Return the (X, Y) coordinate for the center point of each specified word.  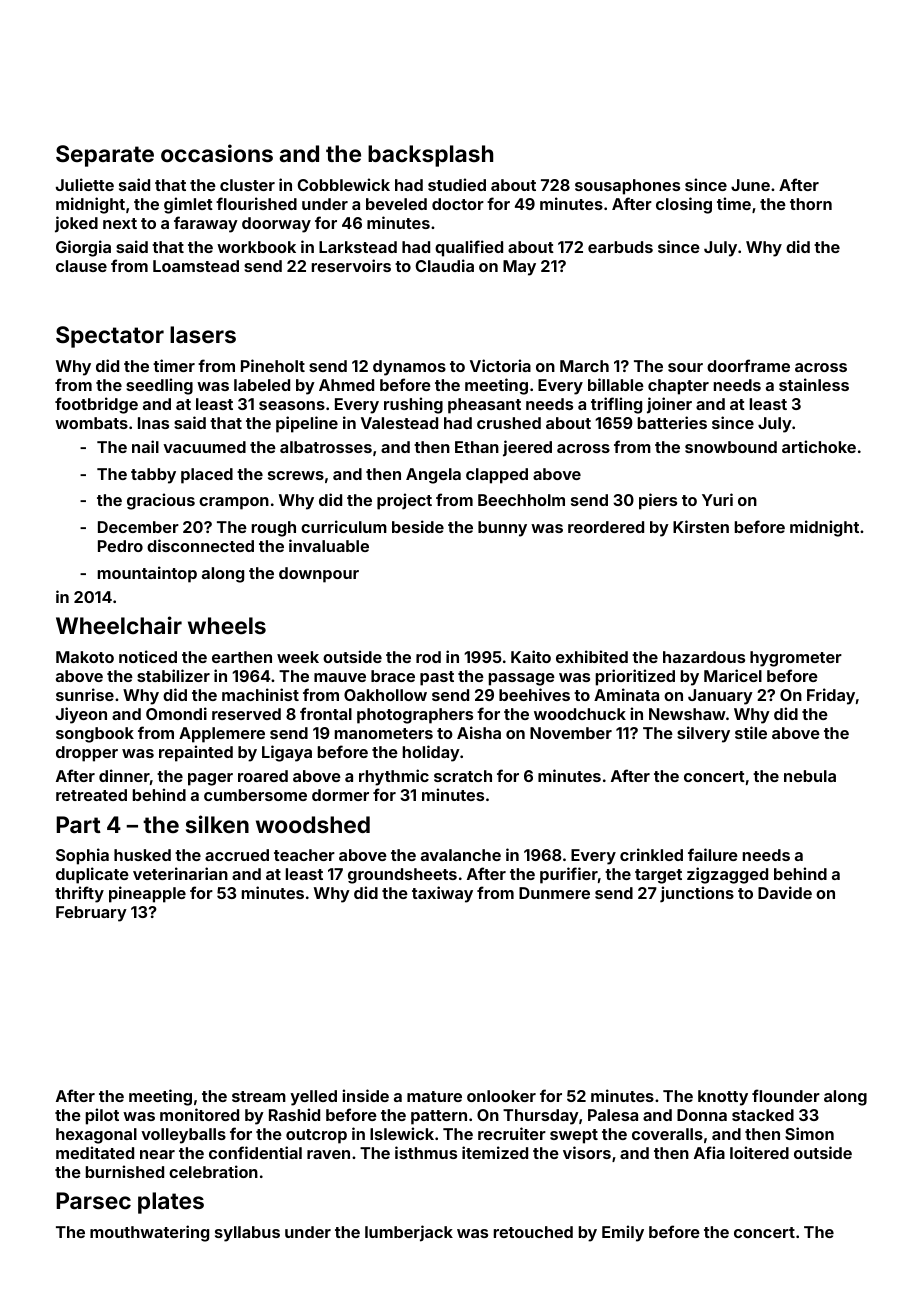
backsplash (430, 156)
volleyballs (183, 1136)
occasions (217, 153)
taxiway (442, 894)
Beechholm (521, 500)
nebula (810, 776)
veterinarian (180, 873)
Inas (153, 423)
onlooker (501, 1096)
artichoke (819, 446)
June (750, 185)
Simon (809, 1133)
